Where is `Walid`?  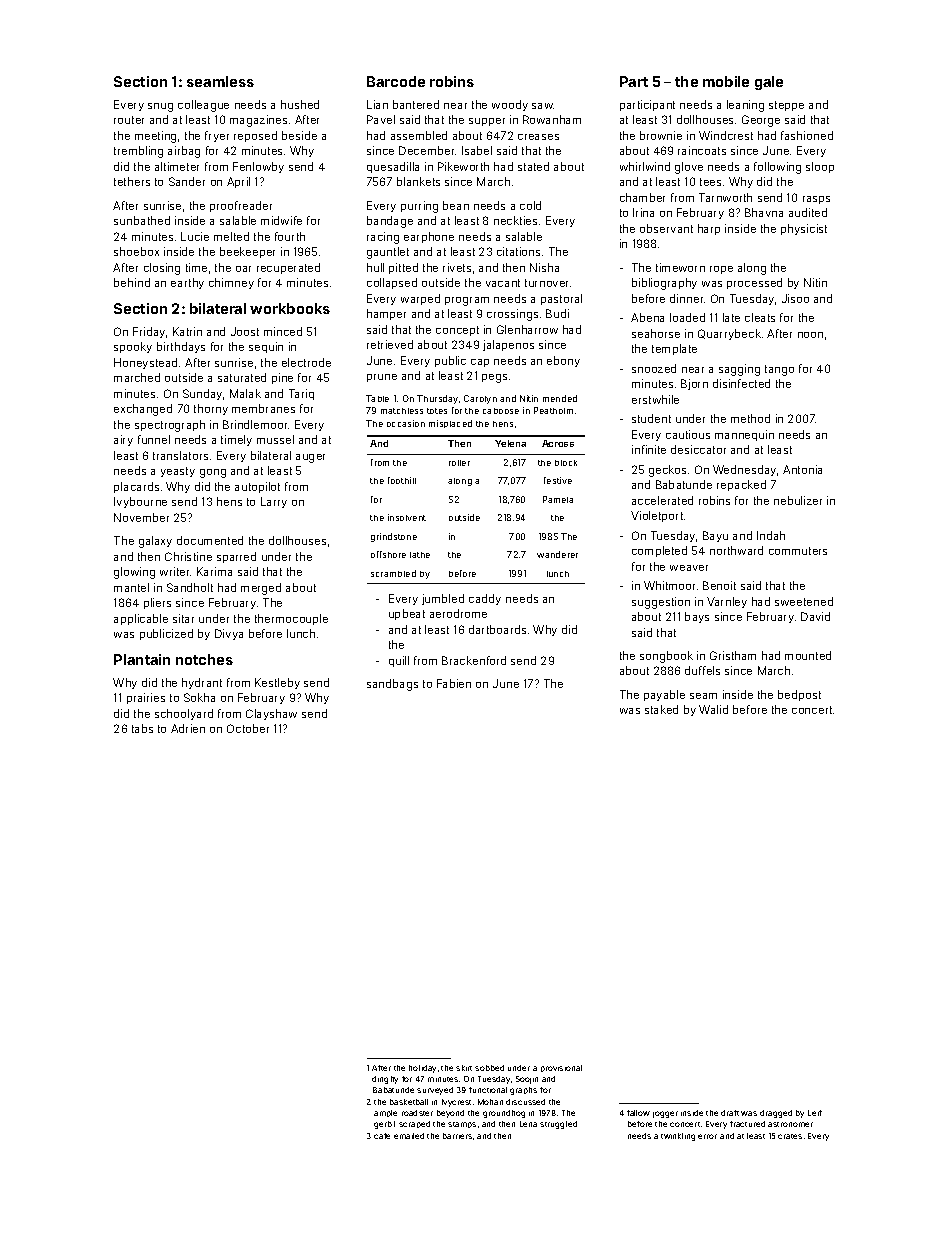 Walid is located at coordinates (713, 709).
